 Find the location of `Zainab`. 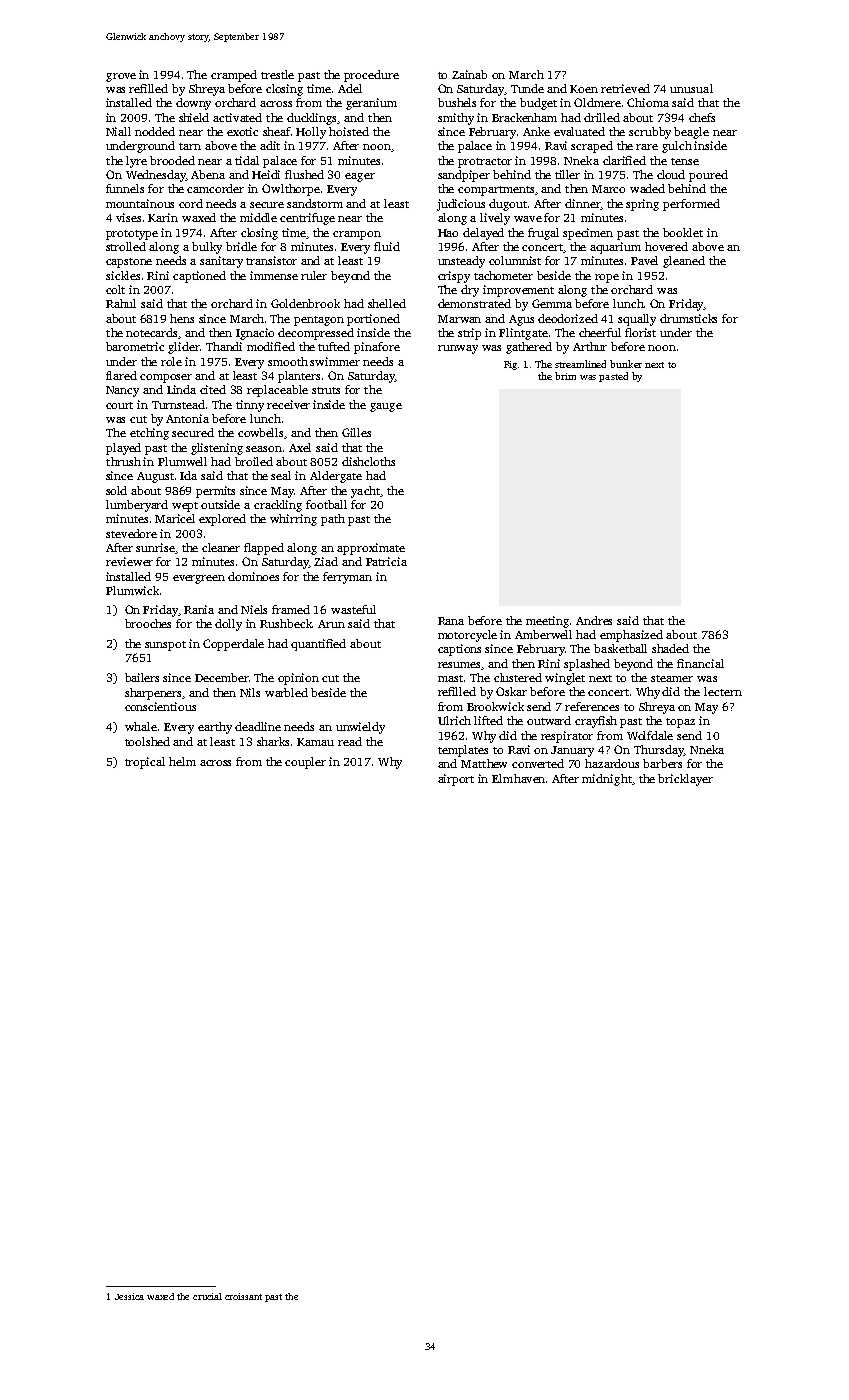

Zainab is located at coordinates (469, 74).
